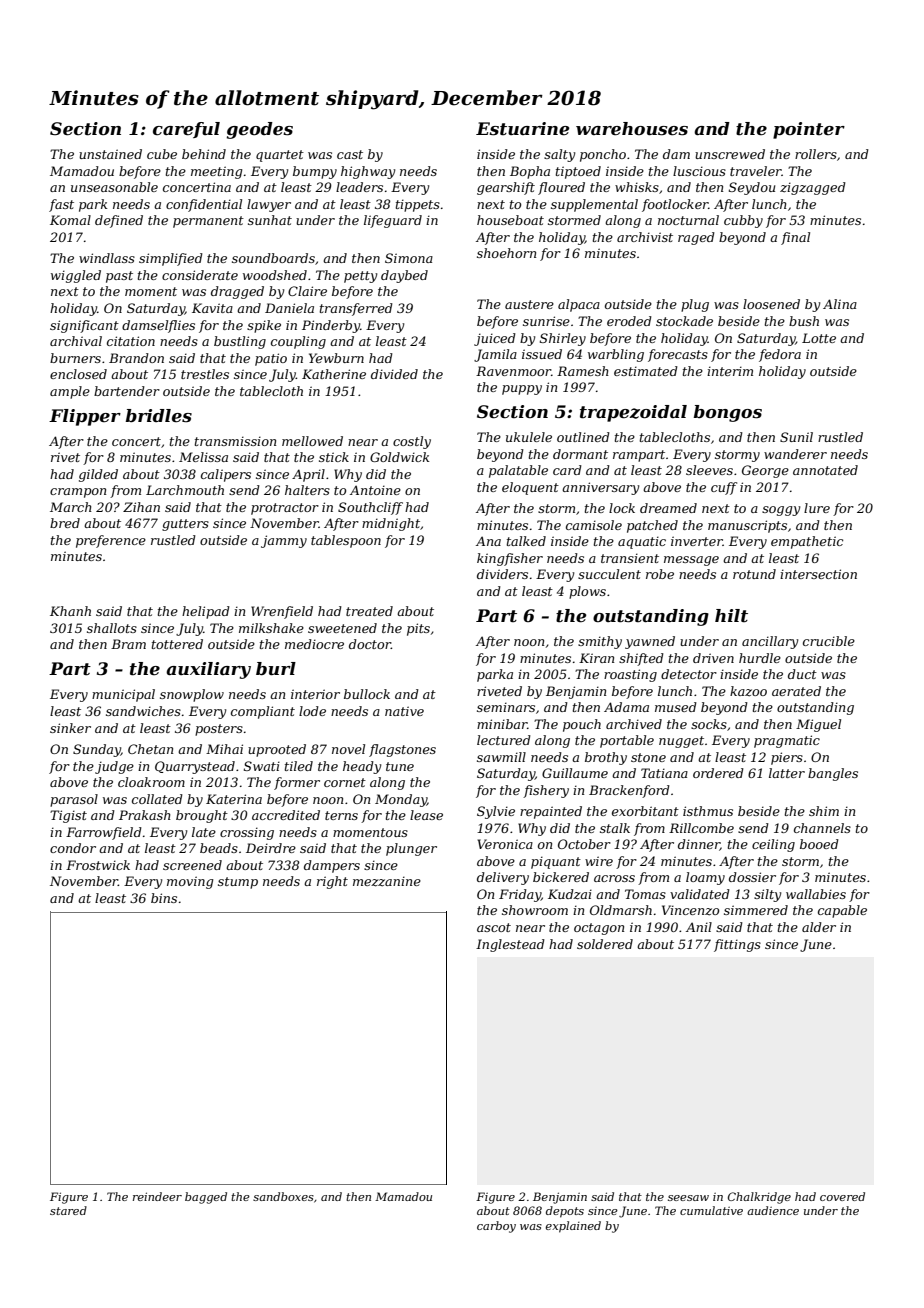 Image resolution: width=924 pixels, height=1308 pixels. Describe the element at coordinates (522, 129) in the page. I see `Estuarine` at that location.
